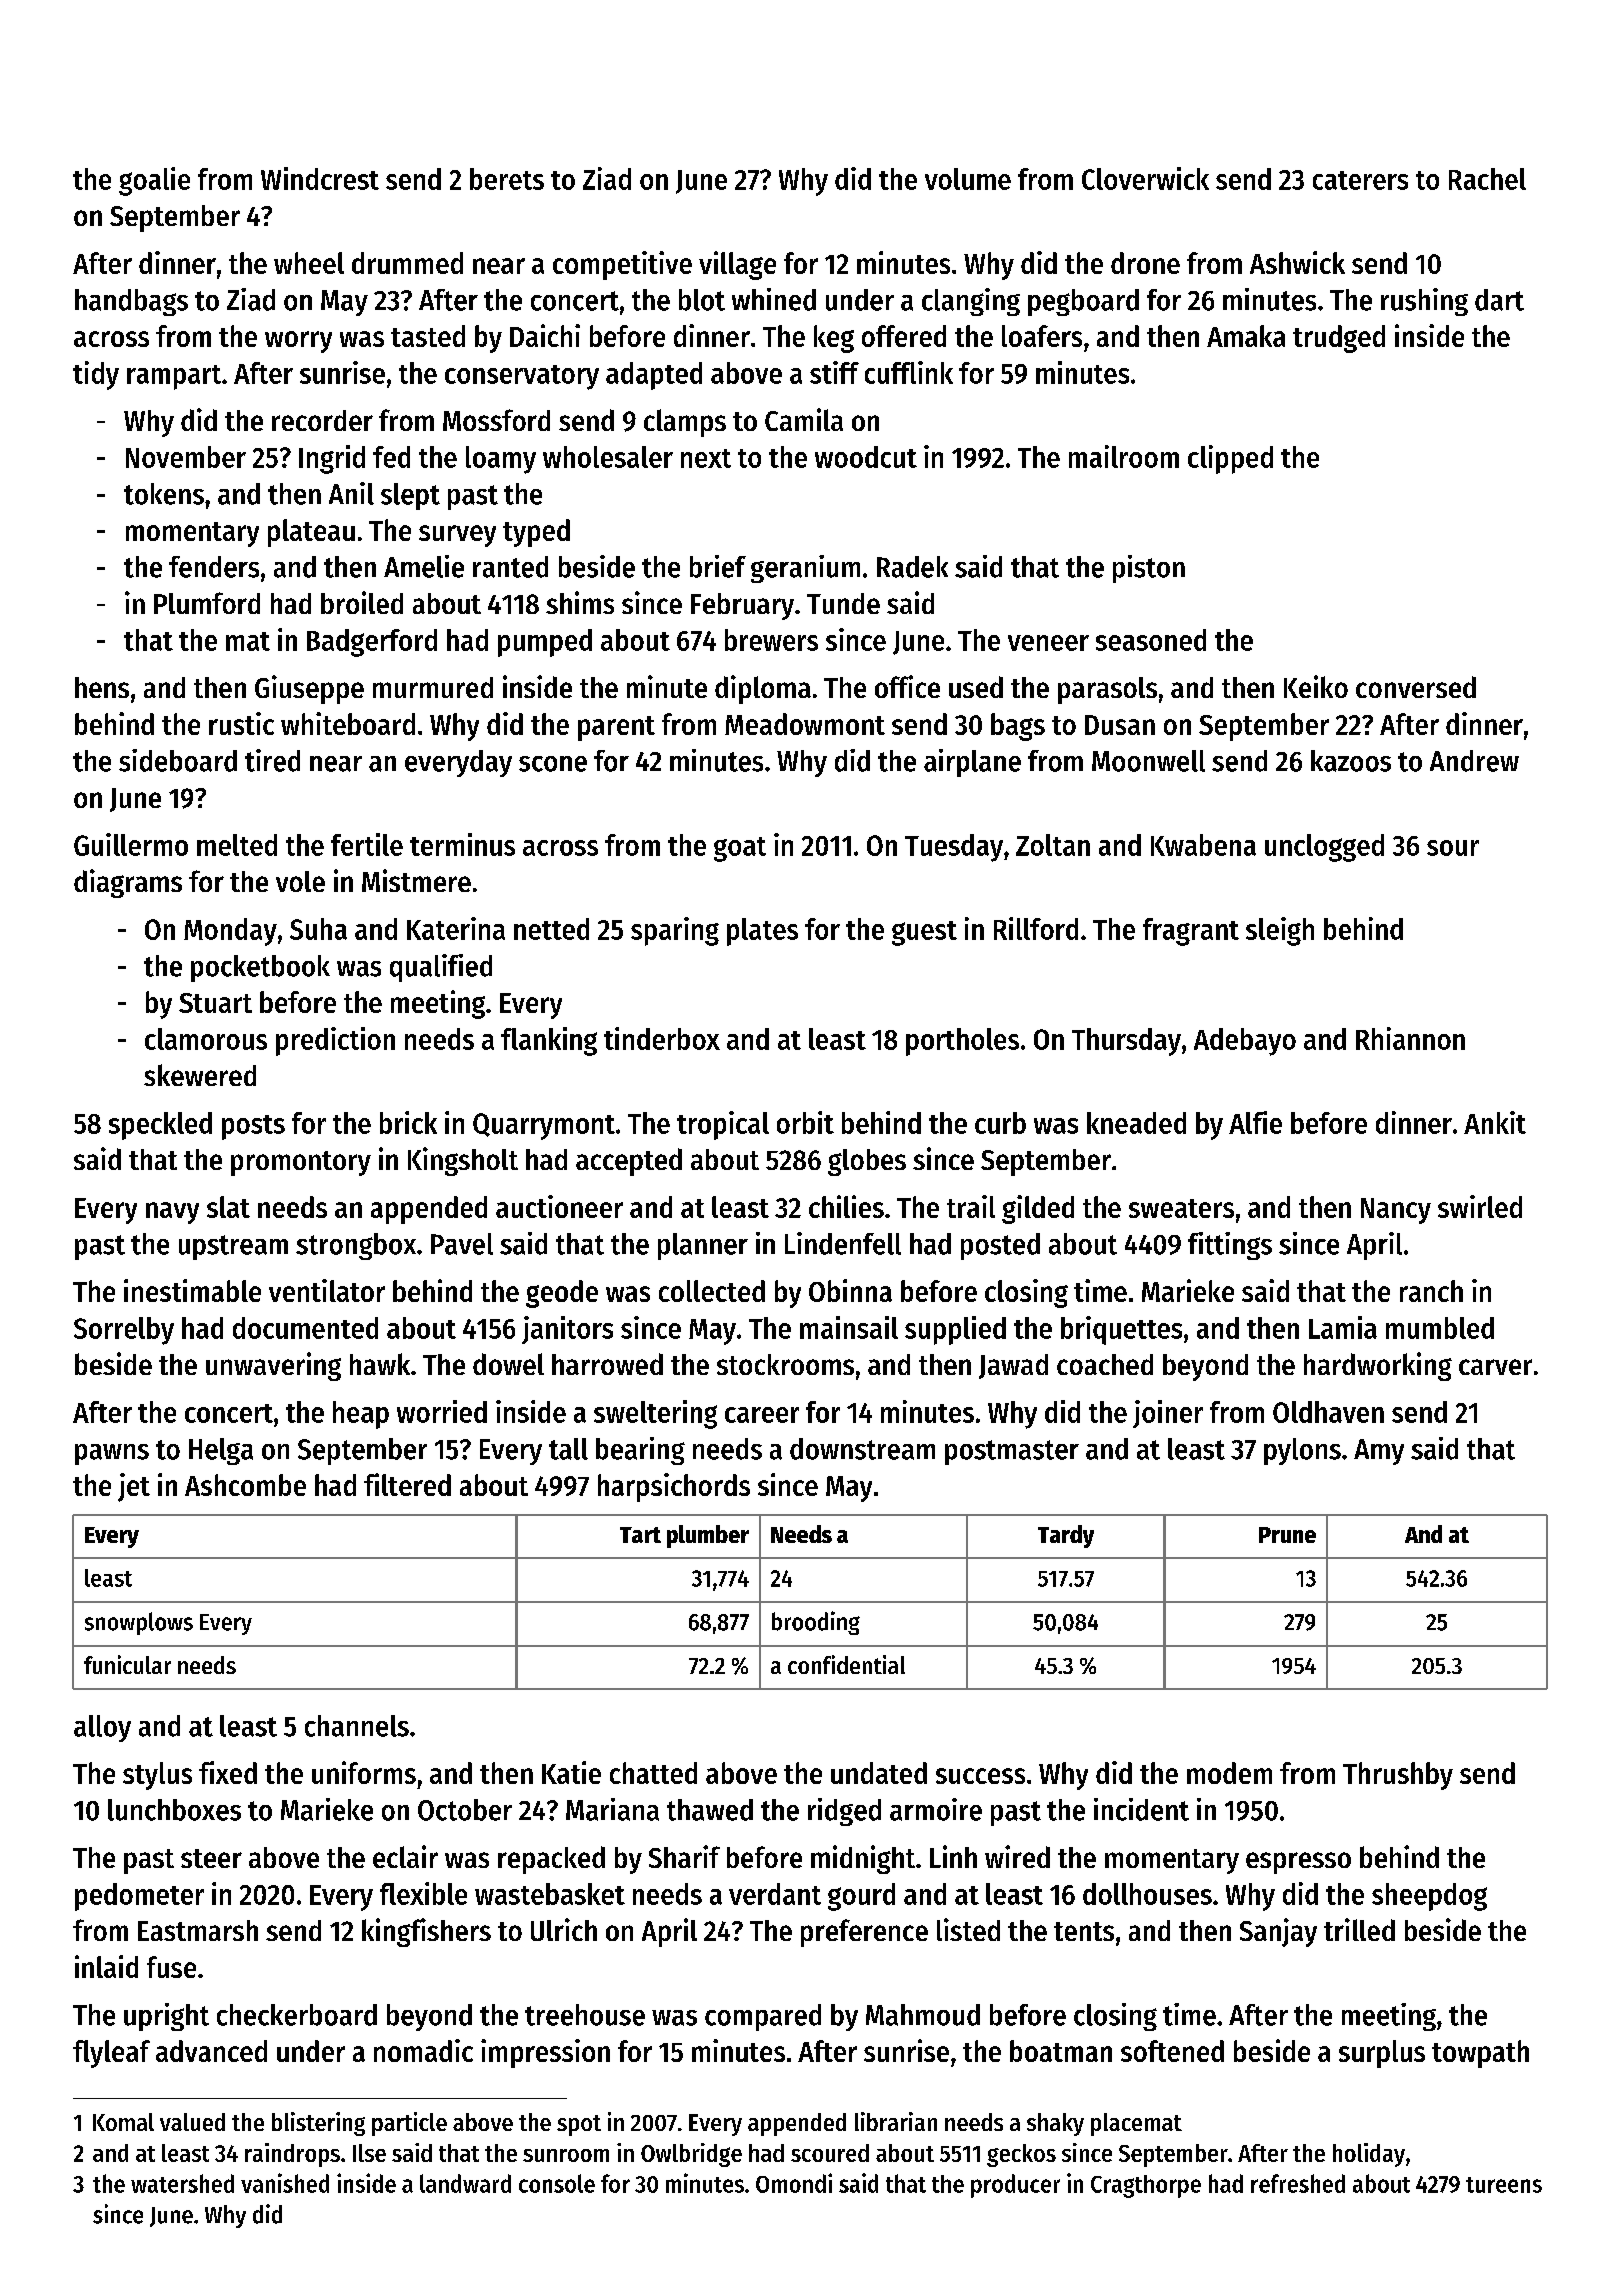 This image has height=2292, width=1620. I want to click on ranch, so click(1431, 1291).
